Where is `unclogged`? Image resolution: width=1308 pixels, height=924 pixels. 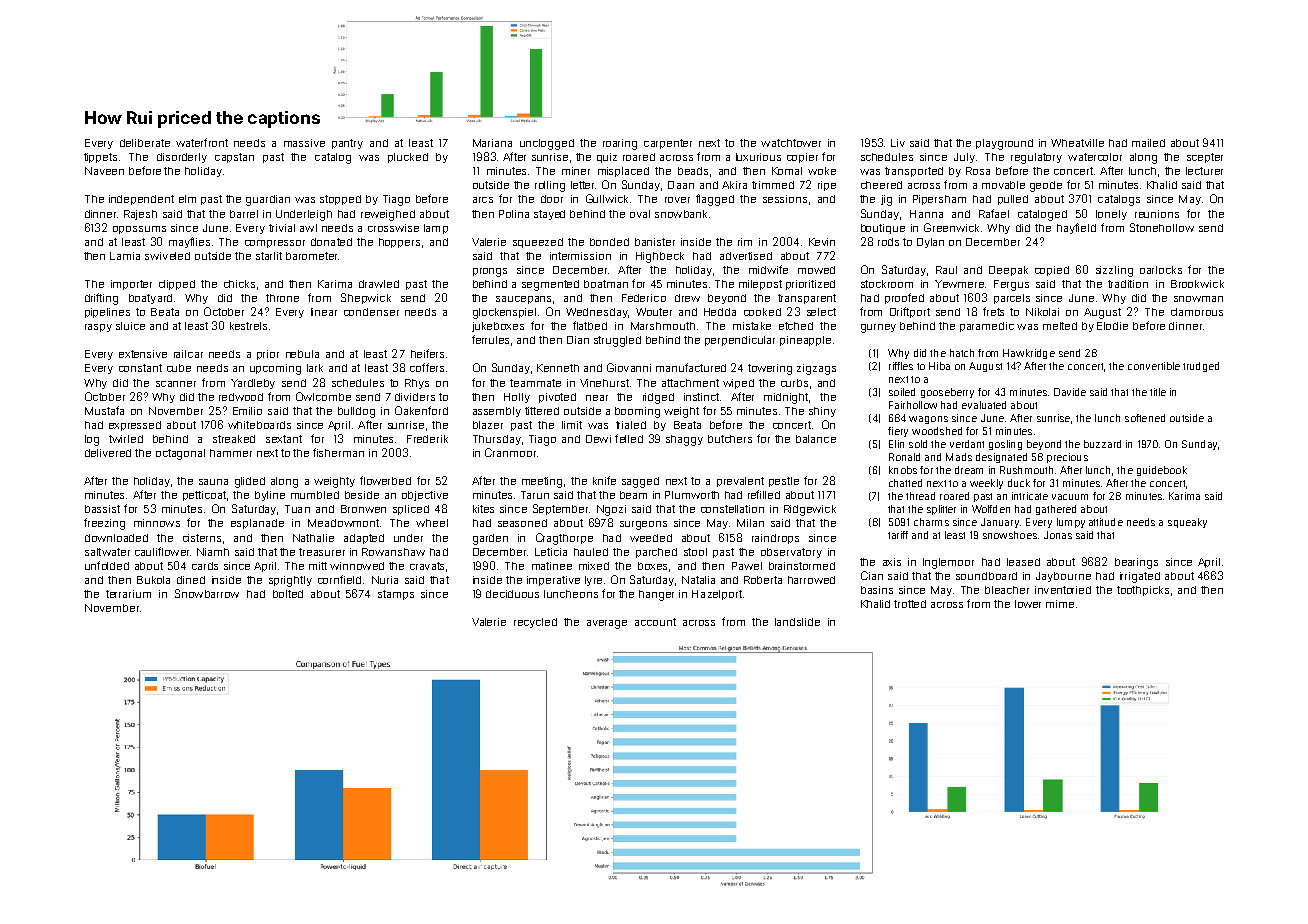
unclogged is located at coordinates (547, 144).
